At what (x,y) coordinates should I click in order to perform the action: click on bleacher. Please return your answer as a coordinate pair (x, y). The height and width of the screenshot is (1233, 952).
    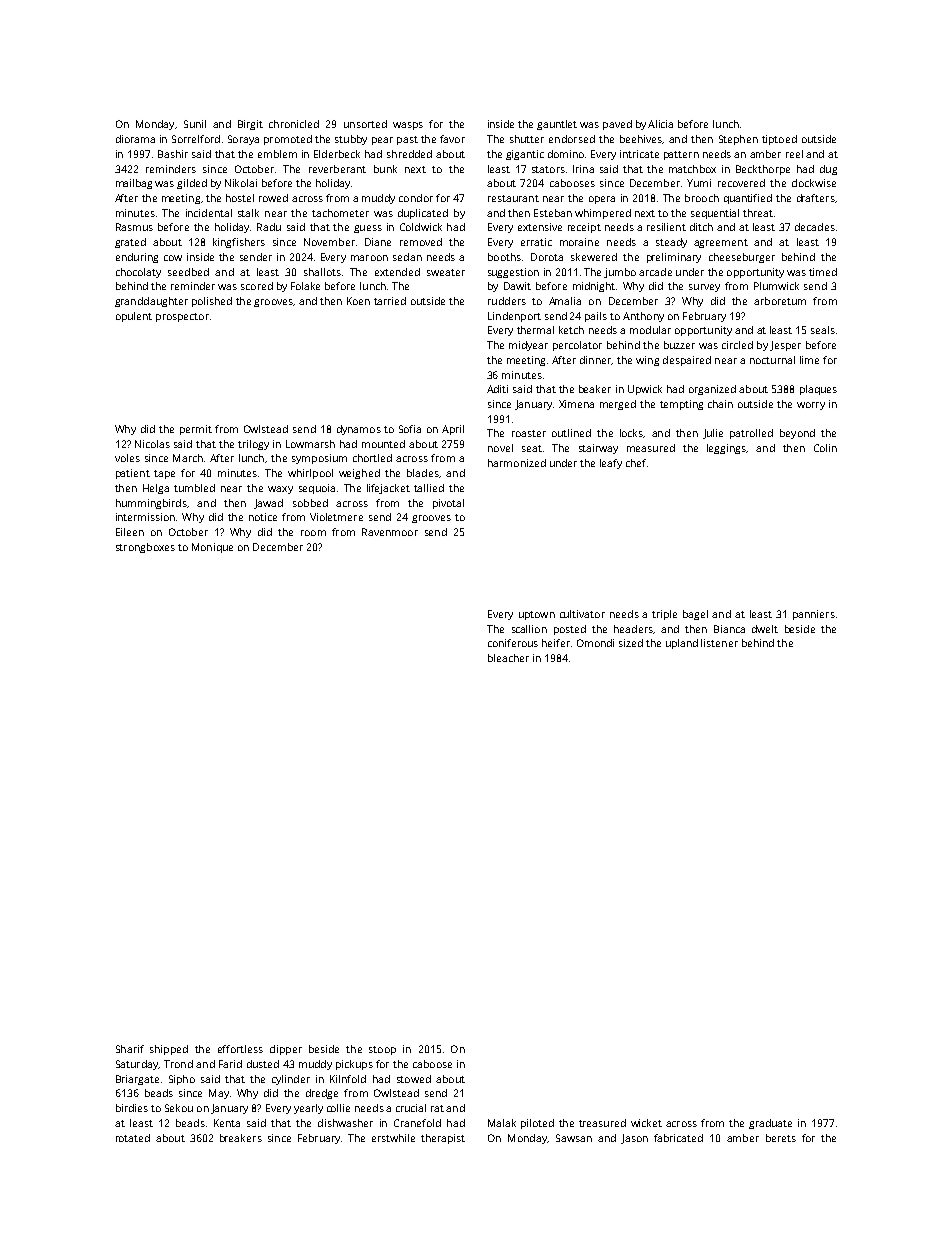
    Looking at the image, I should click on (508, 658).
